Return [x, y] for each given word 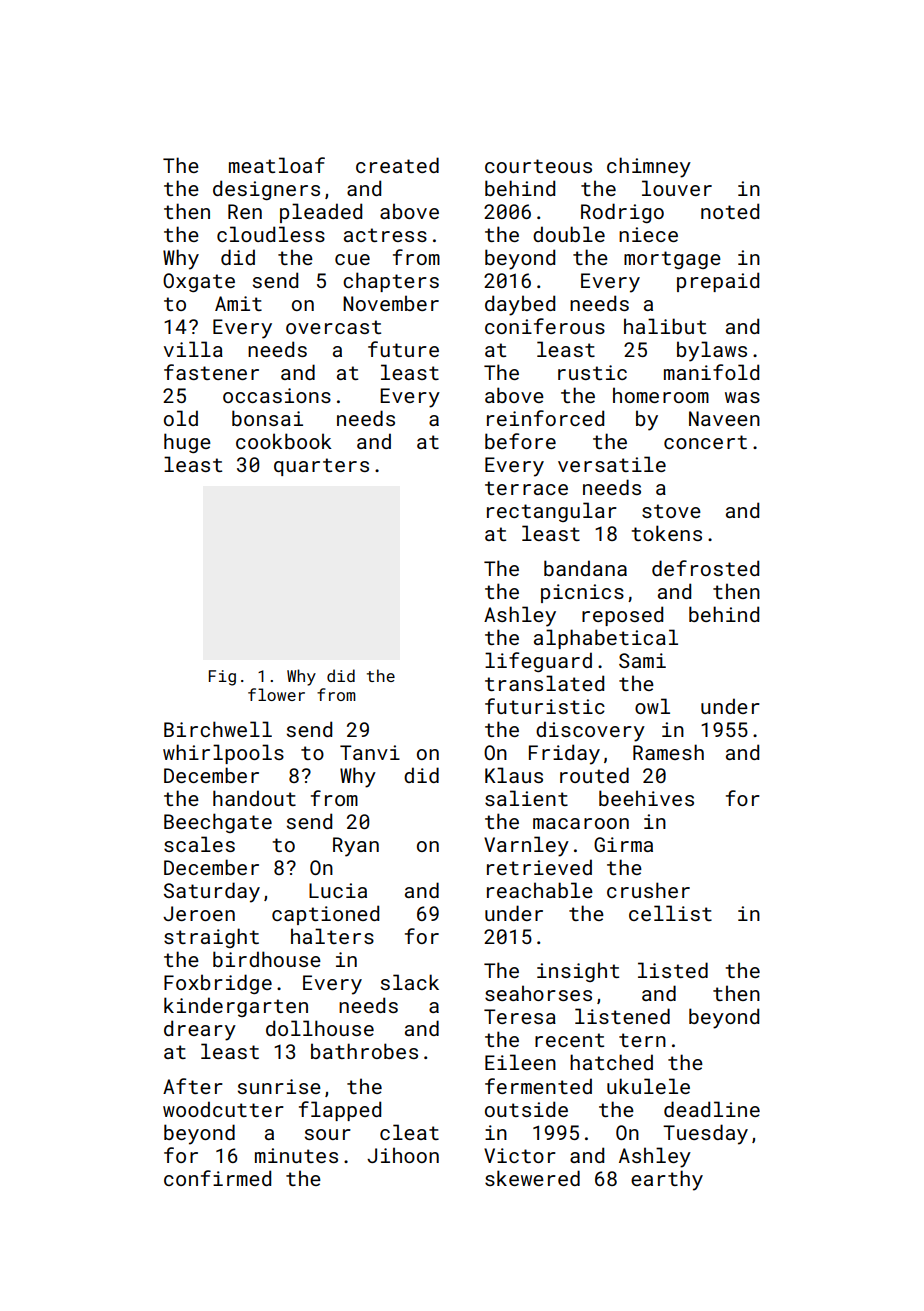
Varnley [526, 846]
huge [187, 443]
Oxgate [199, 282]
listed [673, 970]
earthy [667, 1180]
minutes [296, 1155]
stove [671, 511]
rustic [592, 372]
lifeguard [538, 662]
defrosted [705, 568]
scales [199, 844]
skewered [532, 1178]
